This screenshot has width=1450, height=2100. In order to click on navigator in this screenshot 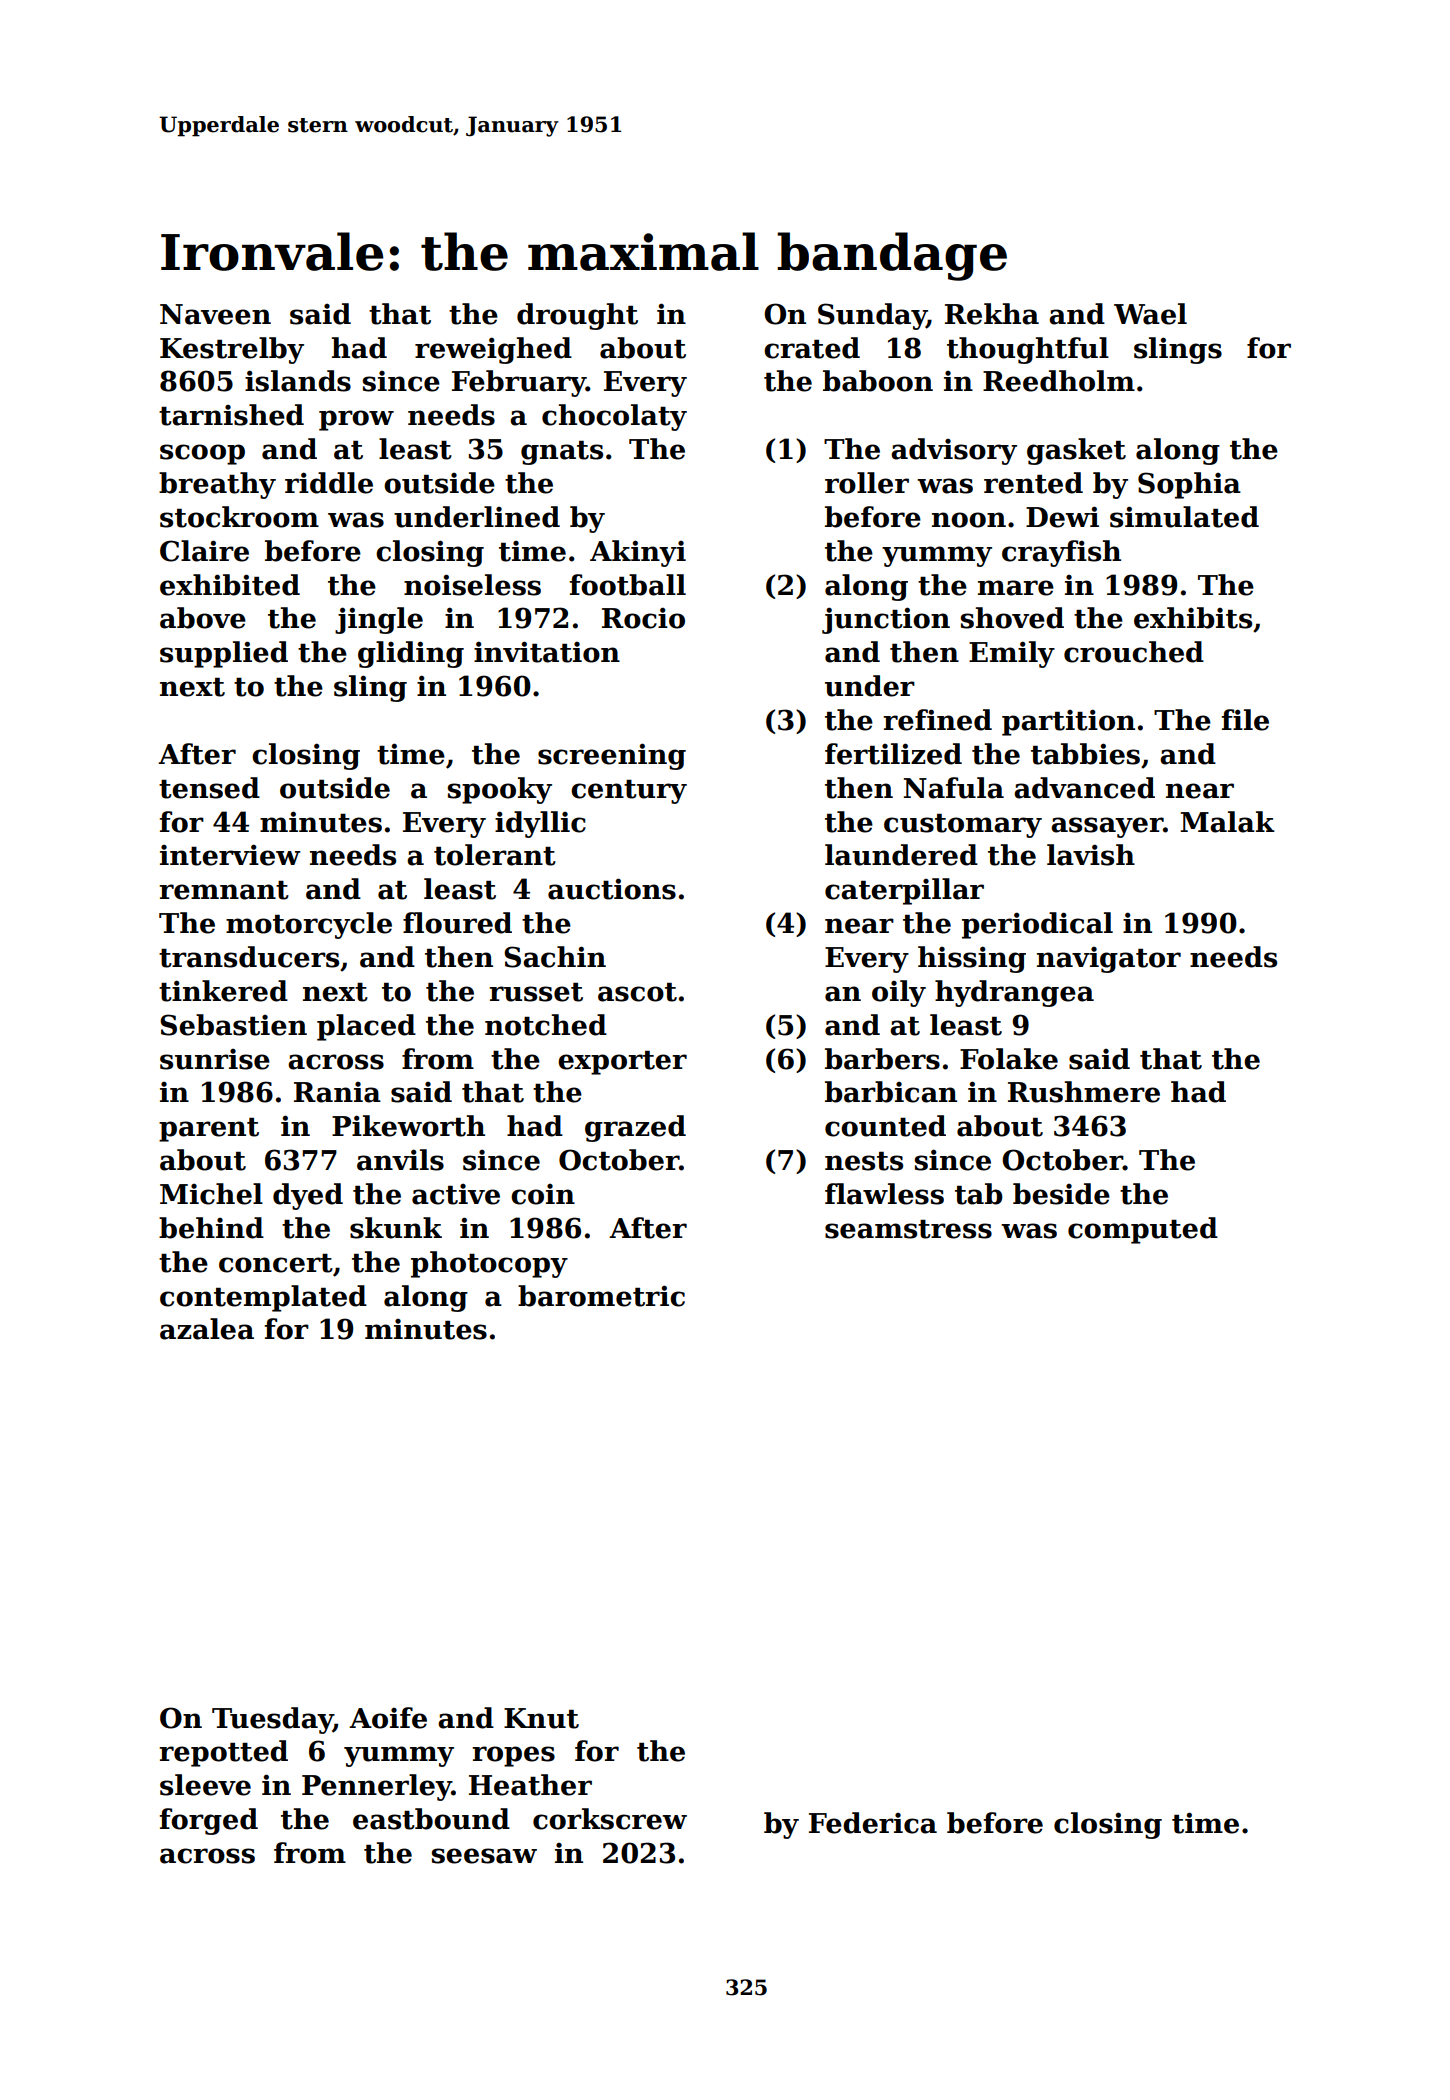, I will do `click(1109, 960)`.
